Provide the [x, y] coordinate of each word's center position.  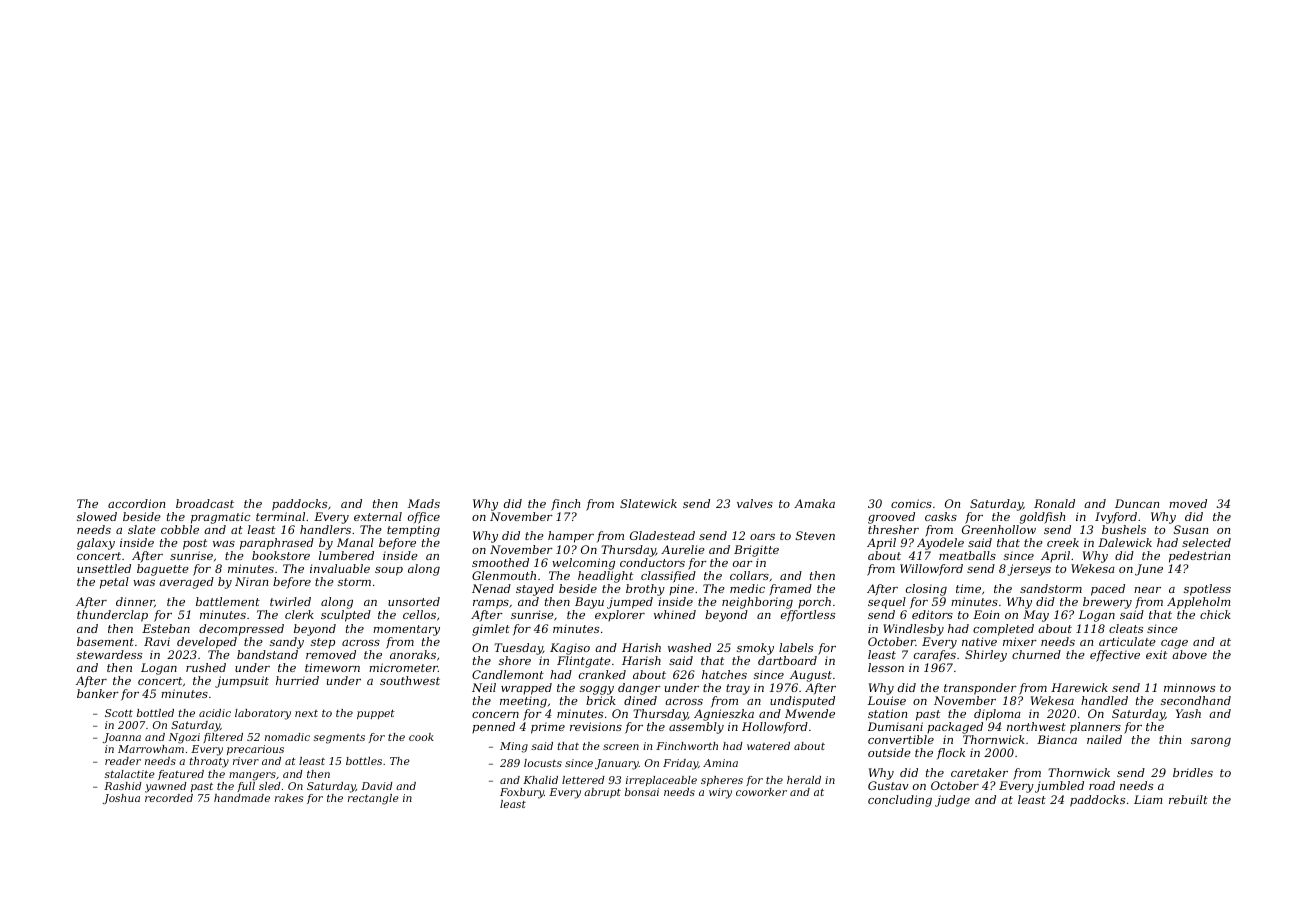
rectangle [373, 799]
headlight [605, 577]
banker [98, 693]
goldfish [1042, 518]
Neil [484, 687]
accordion [136, 503]
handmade [242, 798]
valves [755, 503]
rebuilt [1188, 799]
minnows [1189, 687]
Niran [251, 581]
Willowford [931, 569]
